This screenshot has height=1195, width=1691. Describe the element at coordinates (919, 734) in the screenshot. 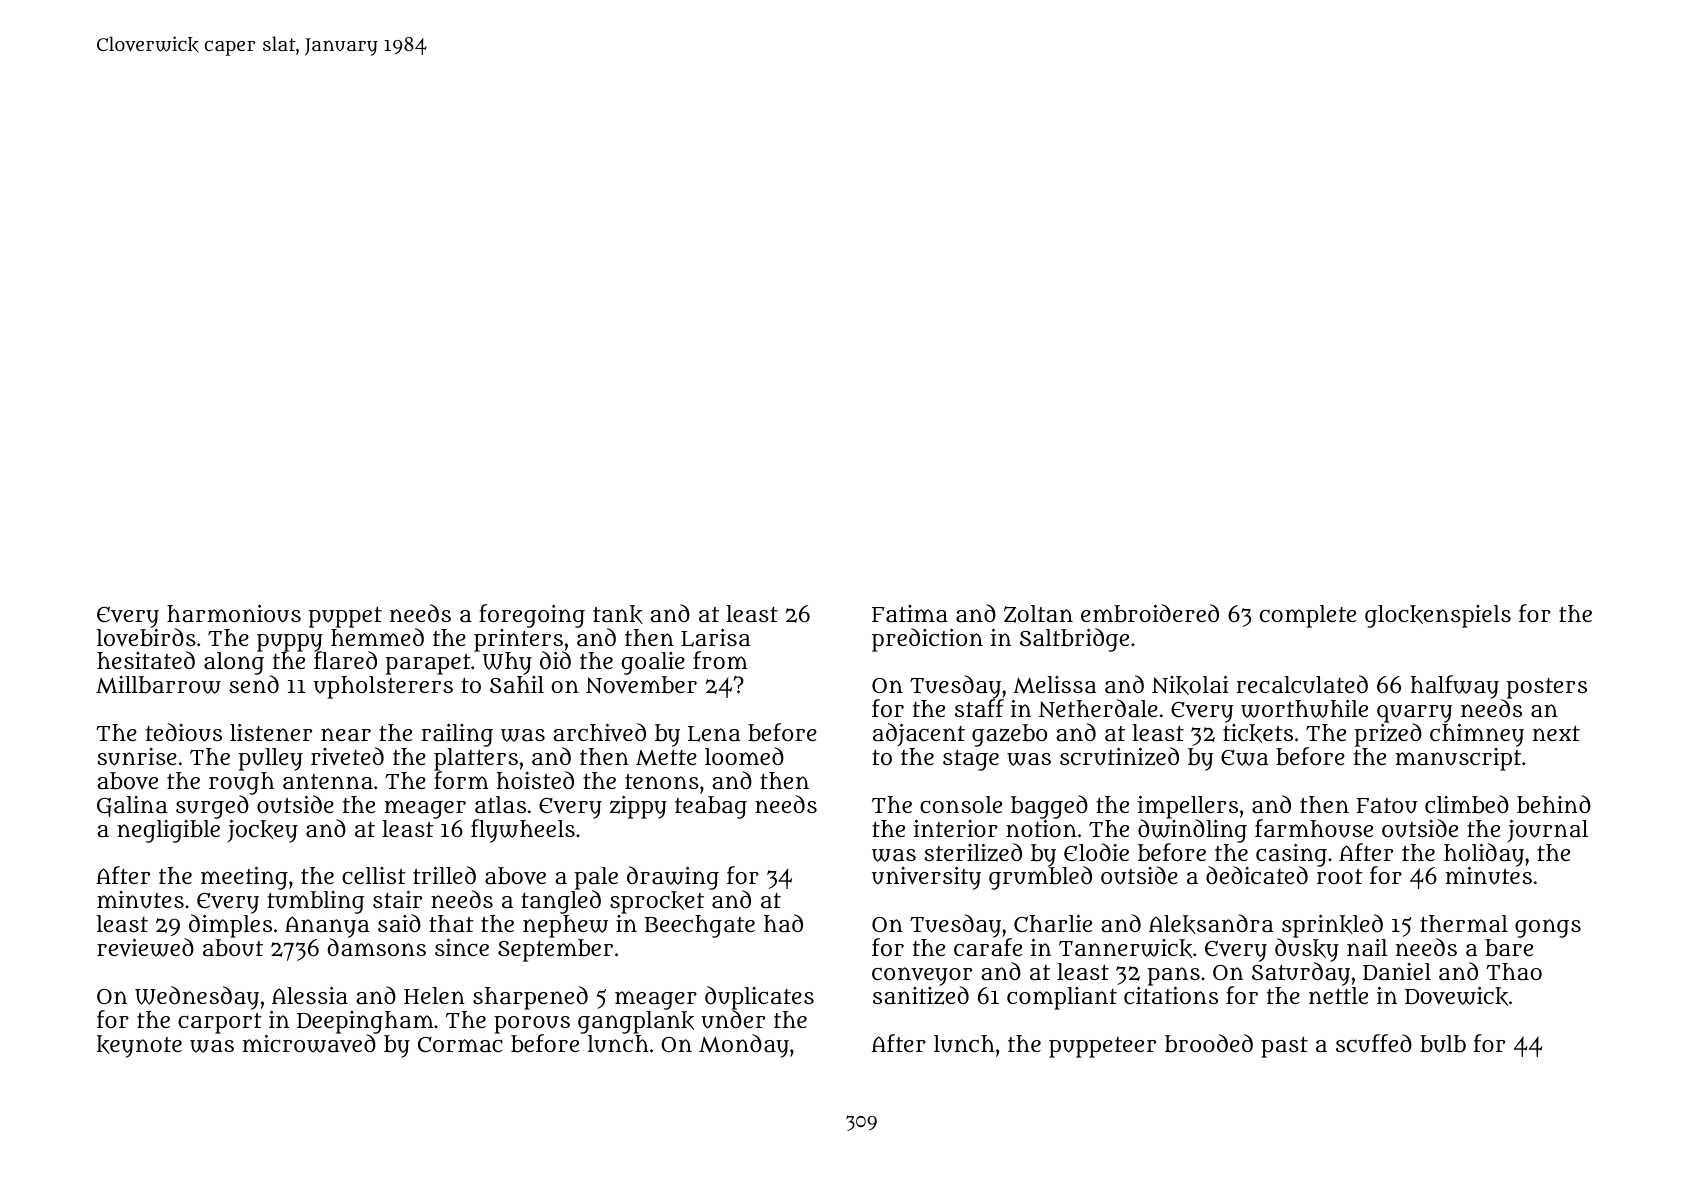

I see `adjacent` at that location.
